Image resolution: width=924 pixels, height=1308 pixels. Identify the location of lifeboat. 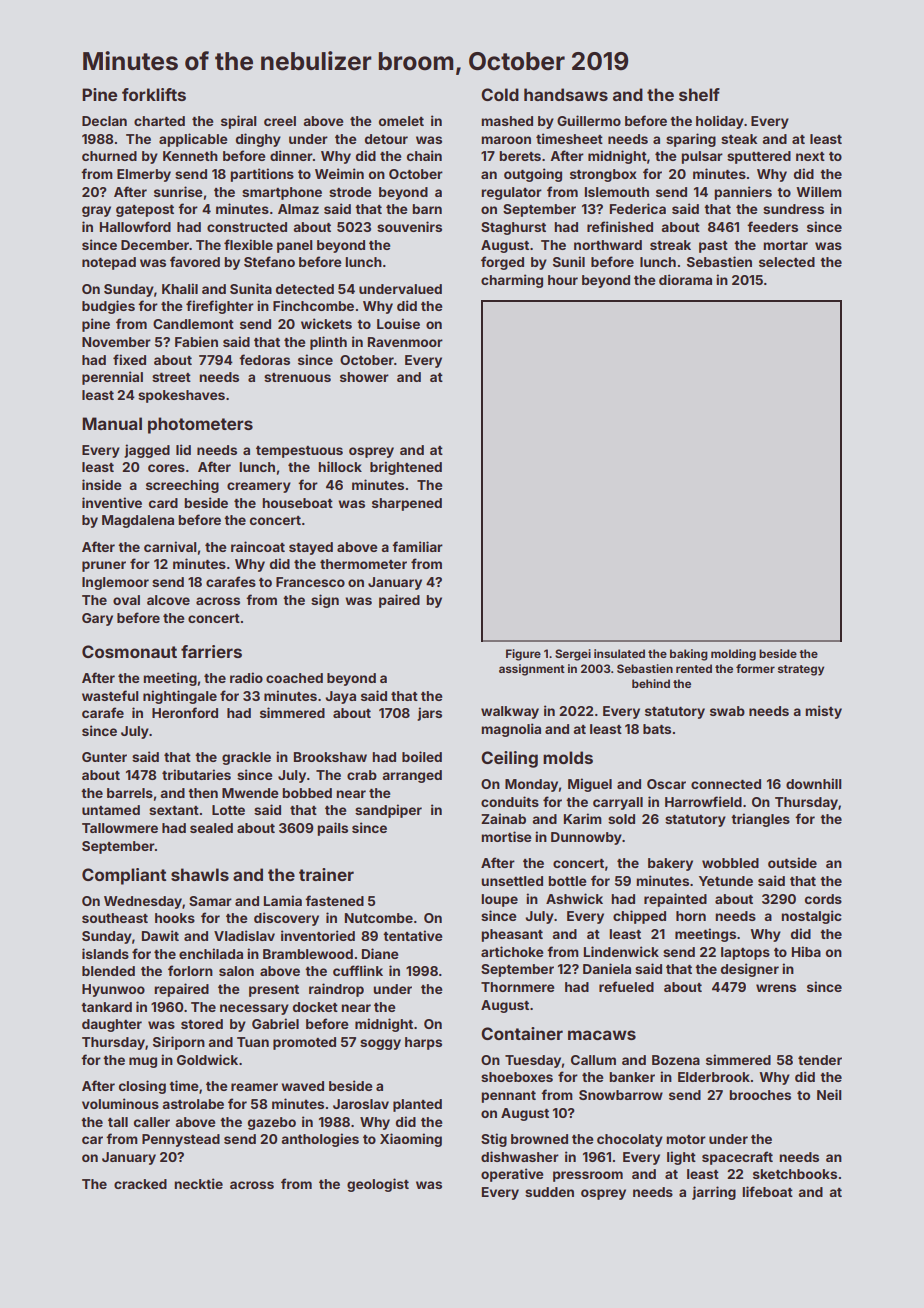
(767, 1191).
